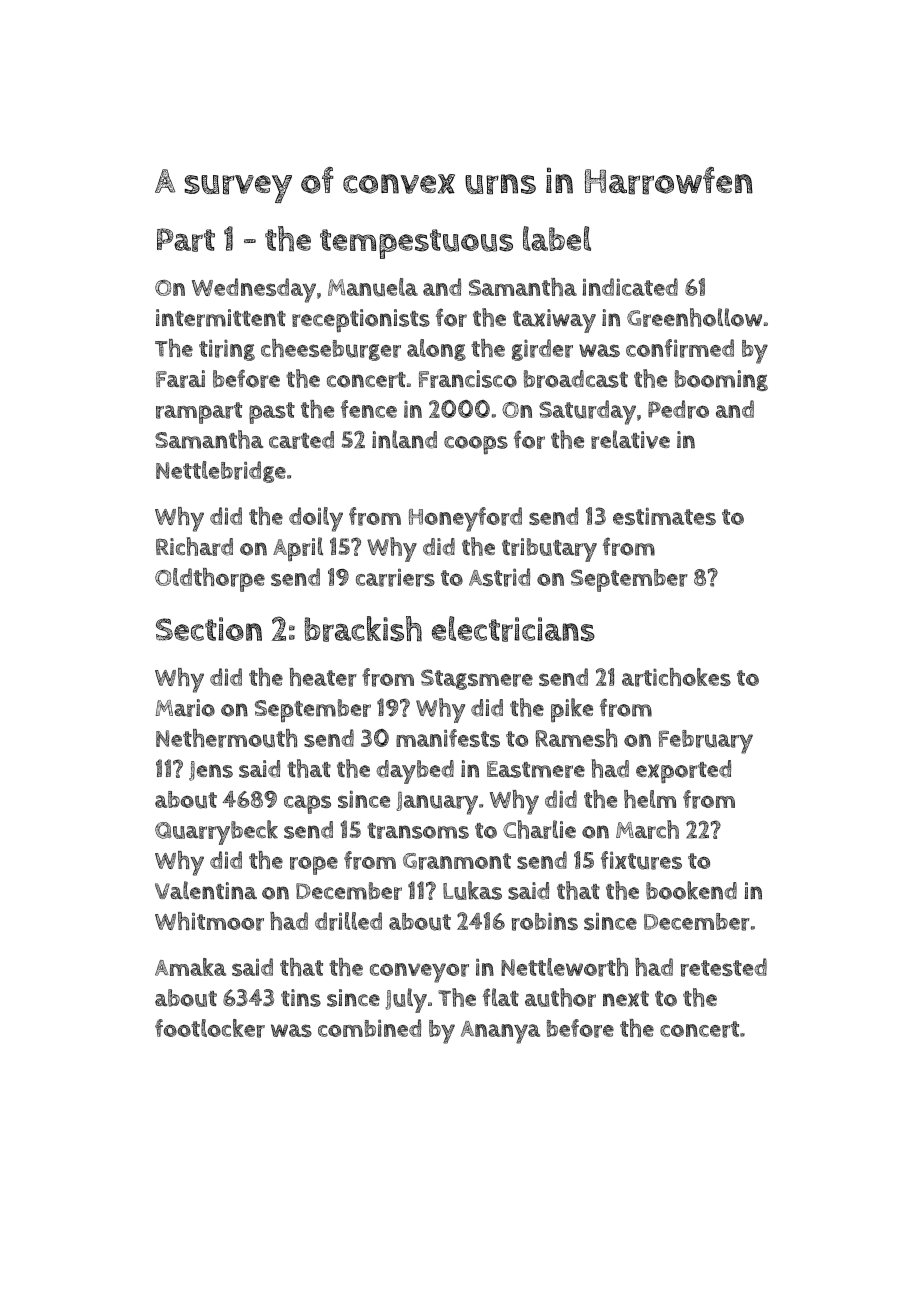  Describe the element at coordinates (418, 831) in the image. I see `transoms` at that location.
